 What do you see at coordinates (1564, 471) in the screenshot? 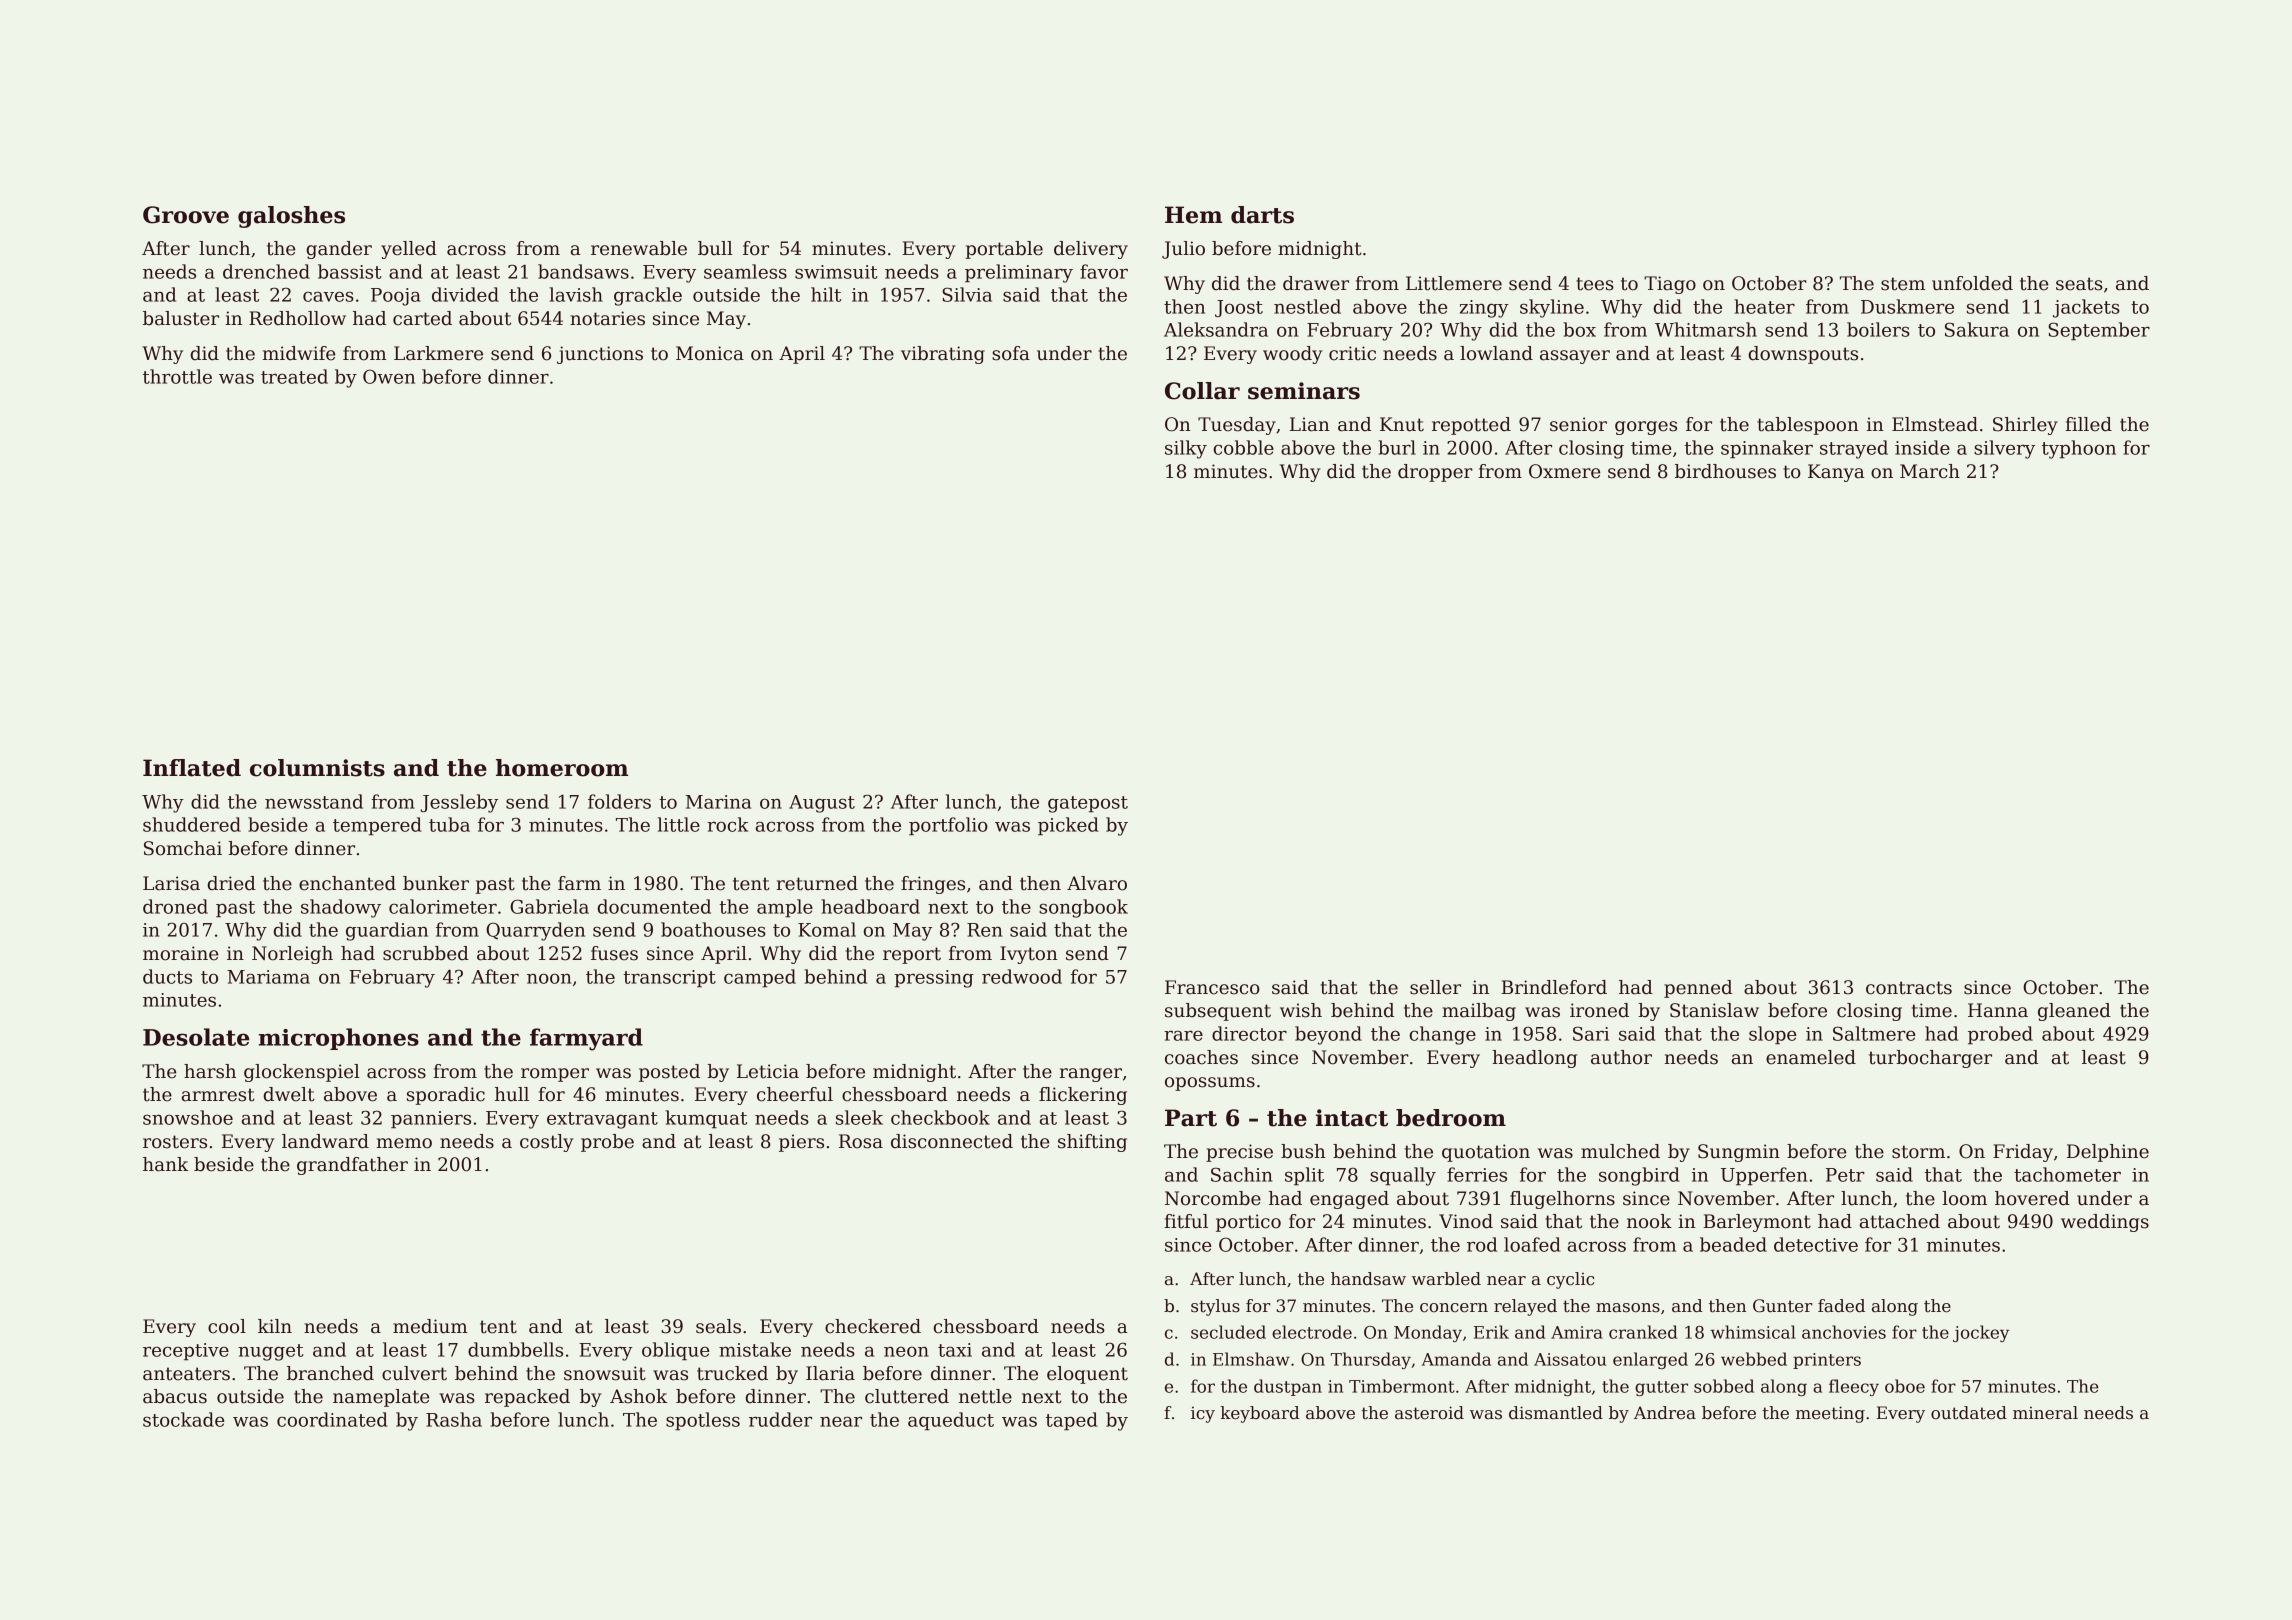
I see `Oxmere` at bounding box center [1564, 471].
